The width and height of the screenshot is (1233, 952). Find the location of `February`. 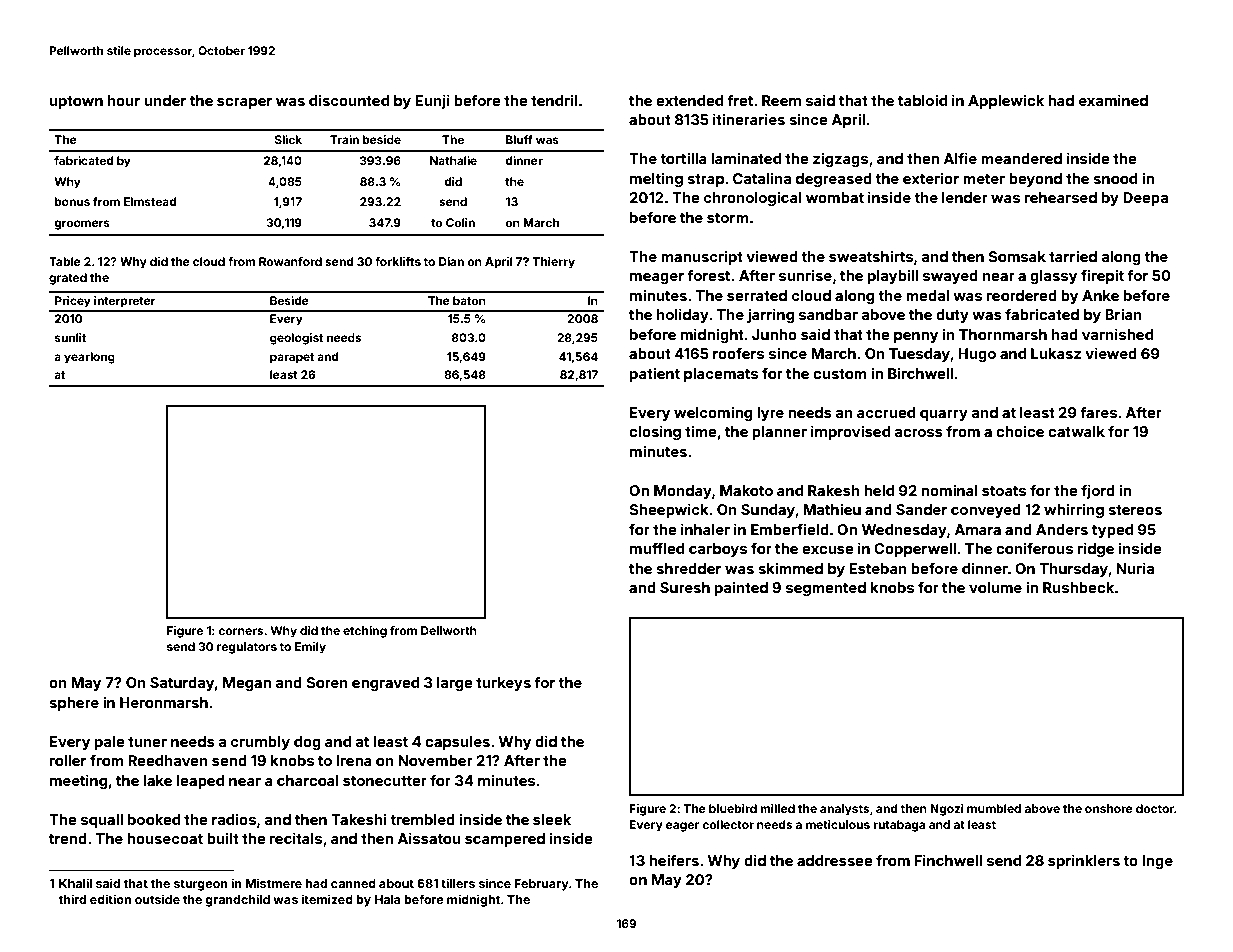

February is located at coordinates (541, 885).
